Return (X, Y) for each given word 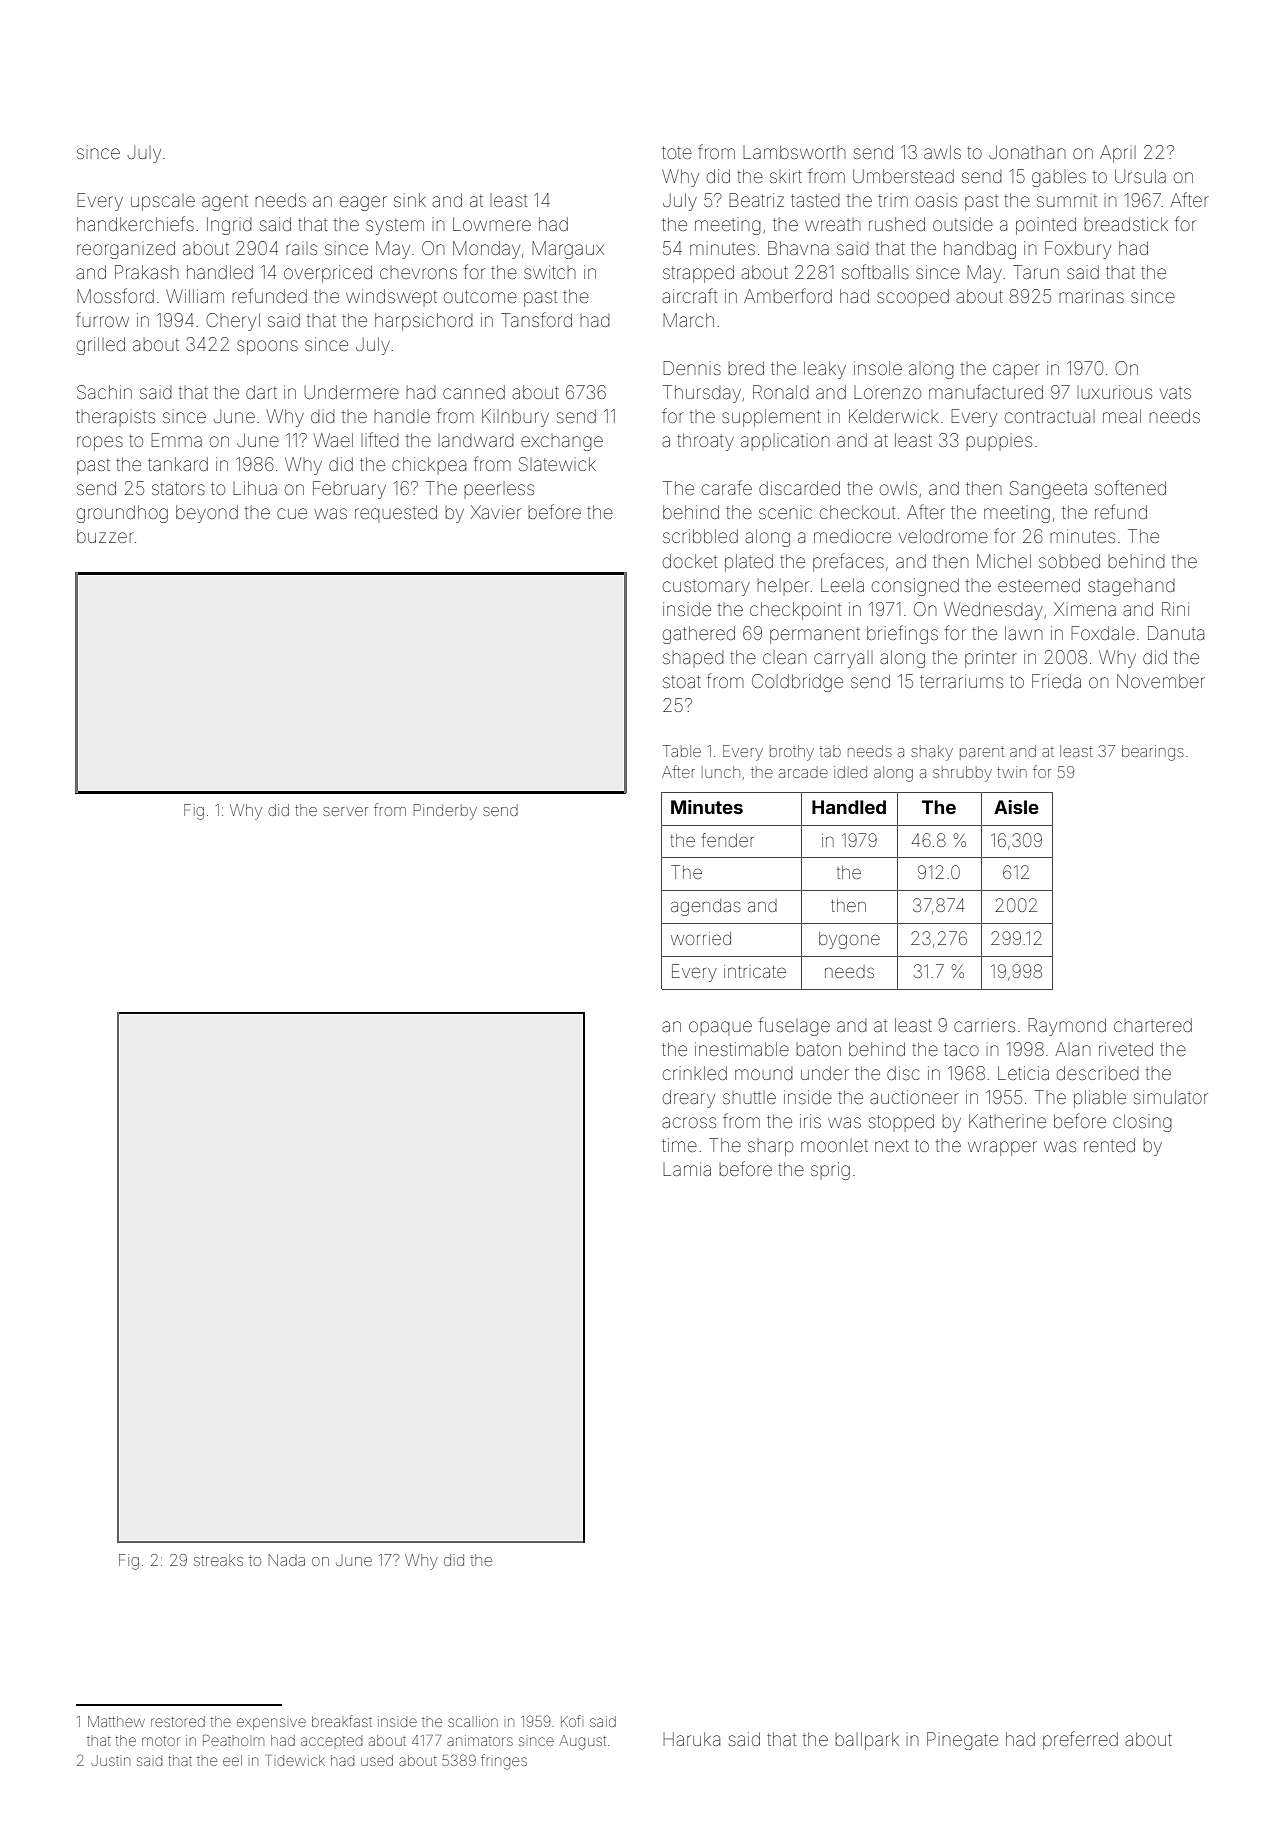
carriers (984, 1026)
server (345, 811)
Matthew (116, 1721)
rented (1109, 1145)
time (679, 1145)
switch (549, 272)
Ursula (1140, 176)
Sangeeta (1048, 490)
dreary (689, 1099)
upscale (163, 202)
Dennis (692, 368)
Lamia (687, 1169)
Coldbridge (797, 683)
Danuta (1176, 633)
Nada (287, 1560)
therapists (115, 418)
